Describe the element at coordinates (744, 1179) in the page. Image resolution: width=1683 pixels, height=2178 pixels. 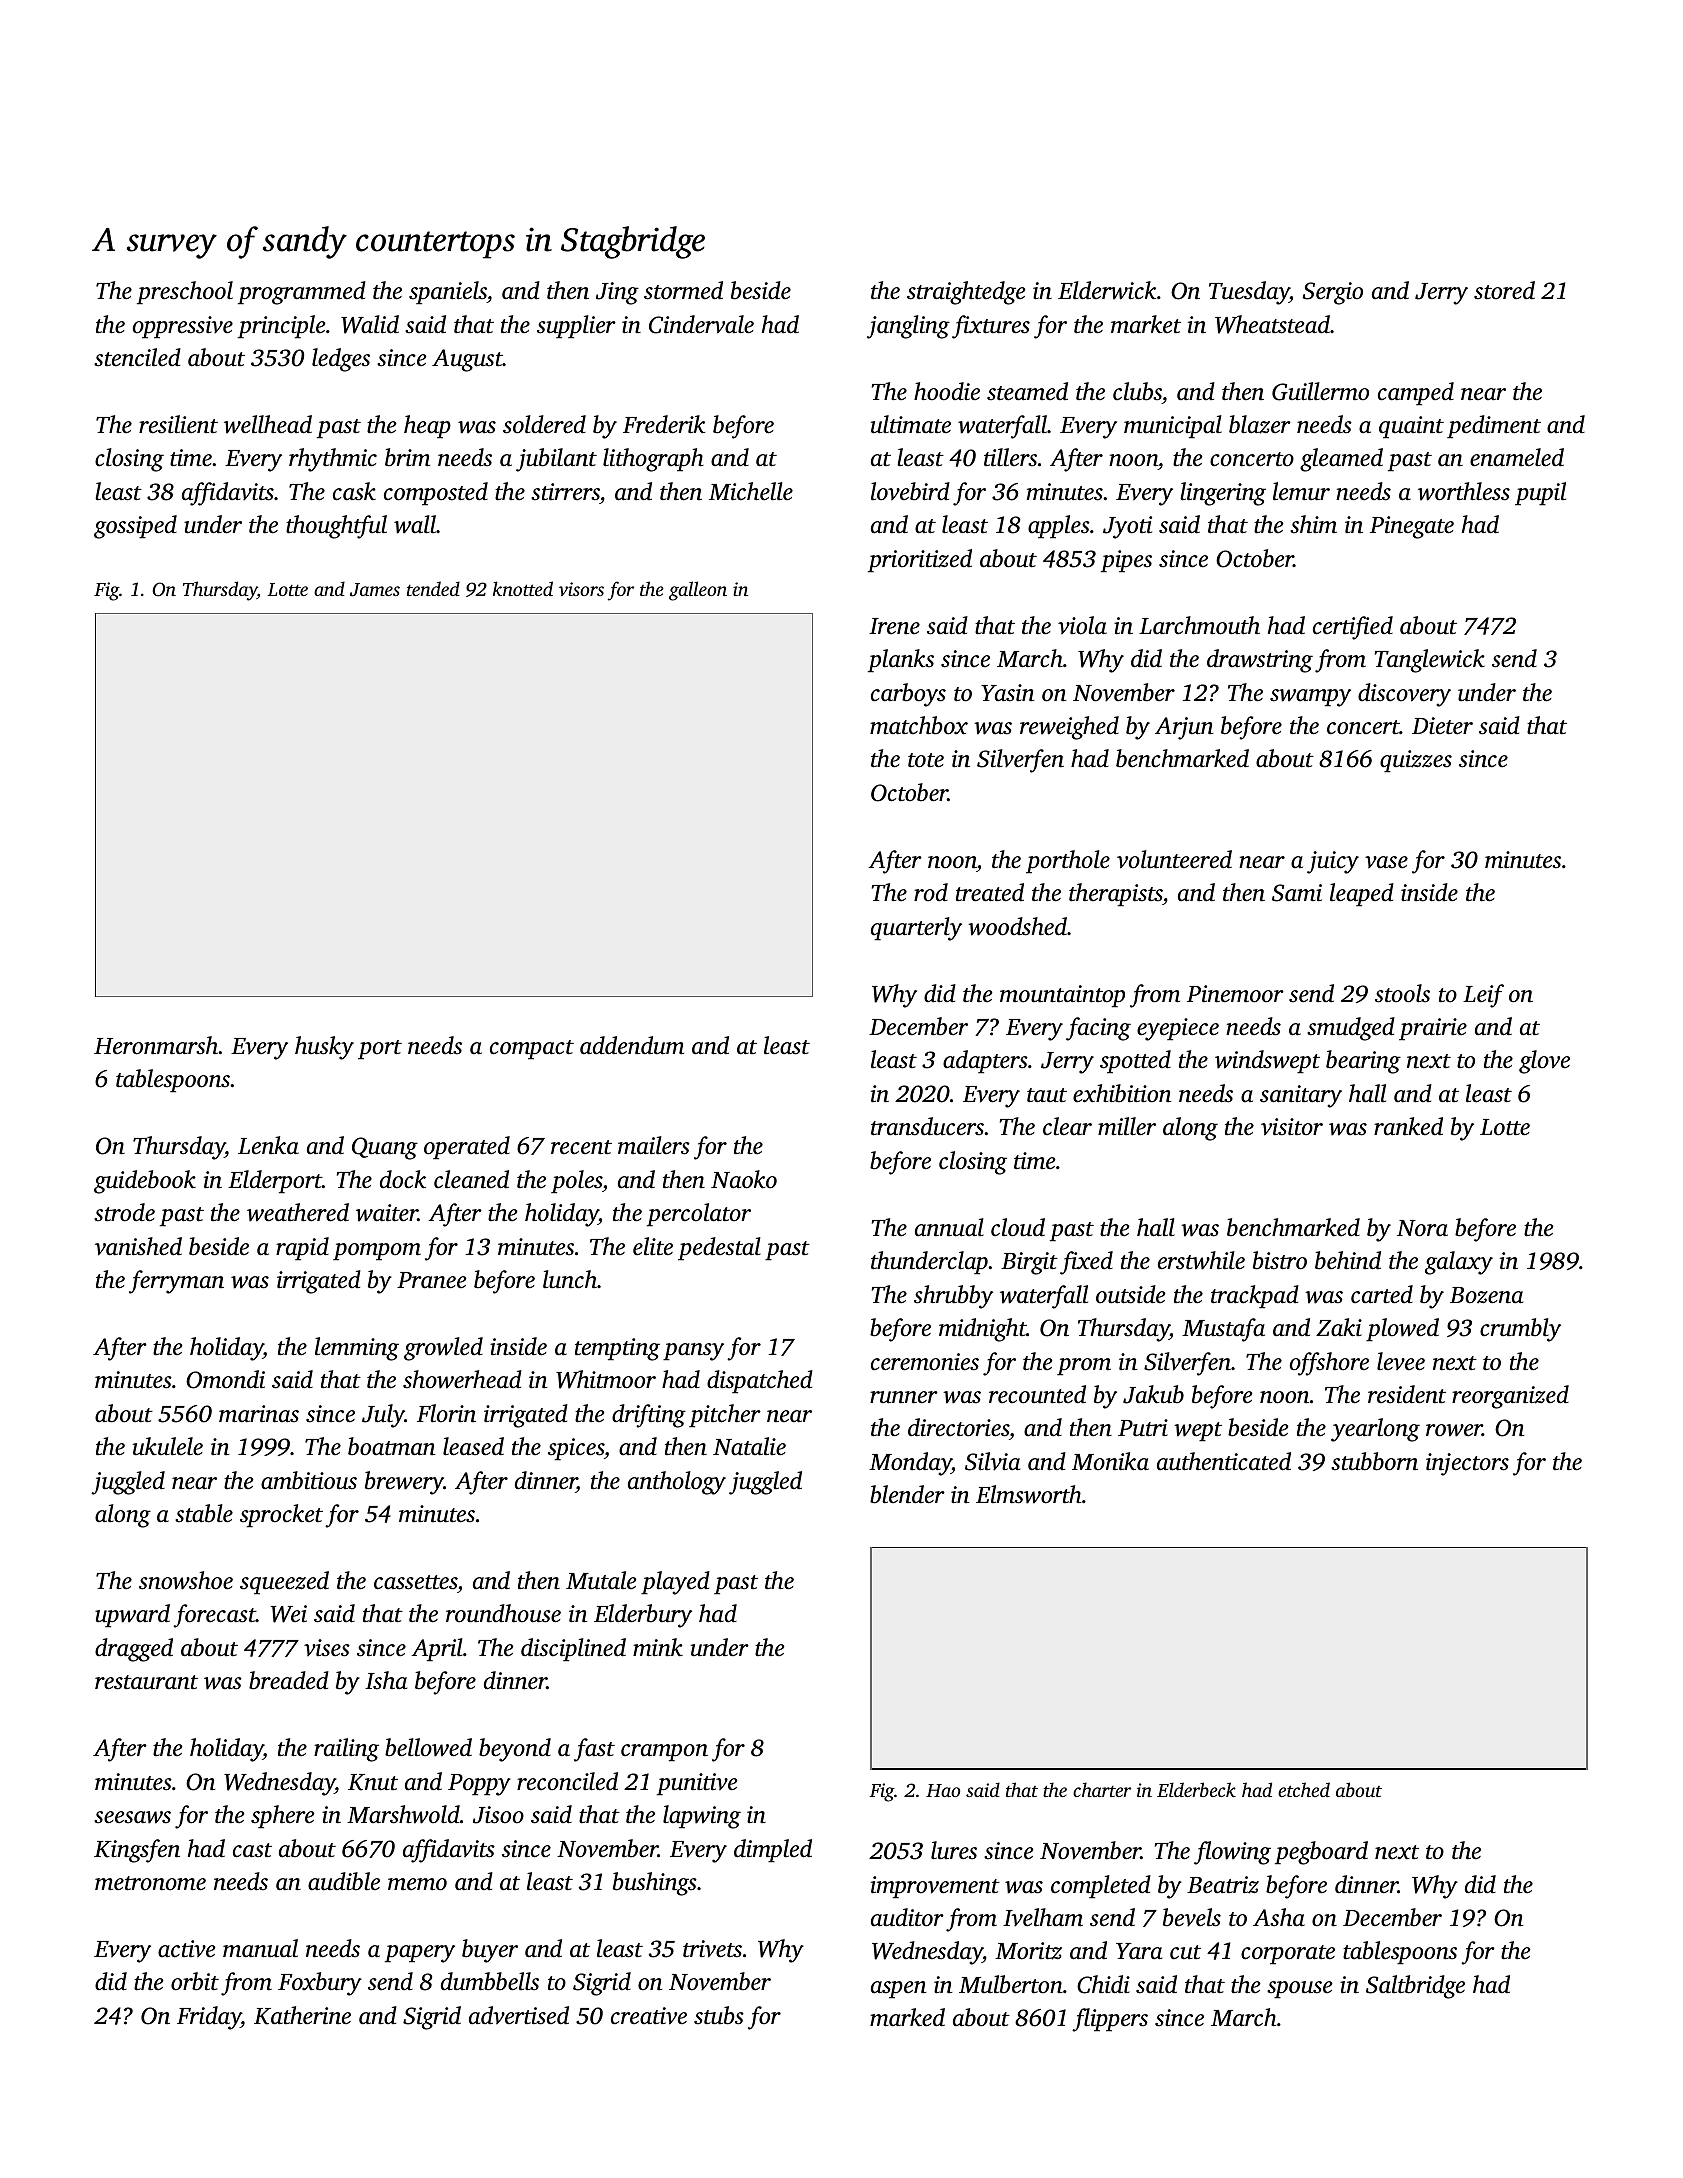
I see `Naoko` at that location.
